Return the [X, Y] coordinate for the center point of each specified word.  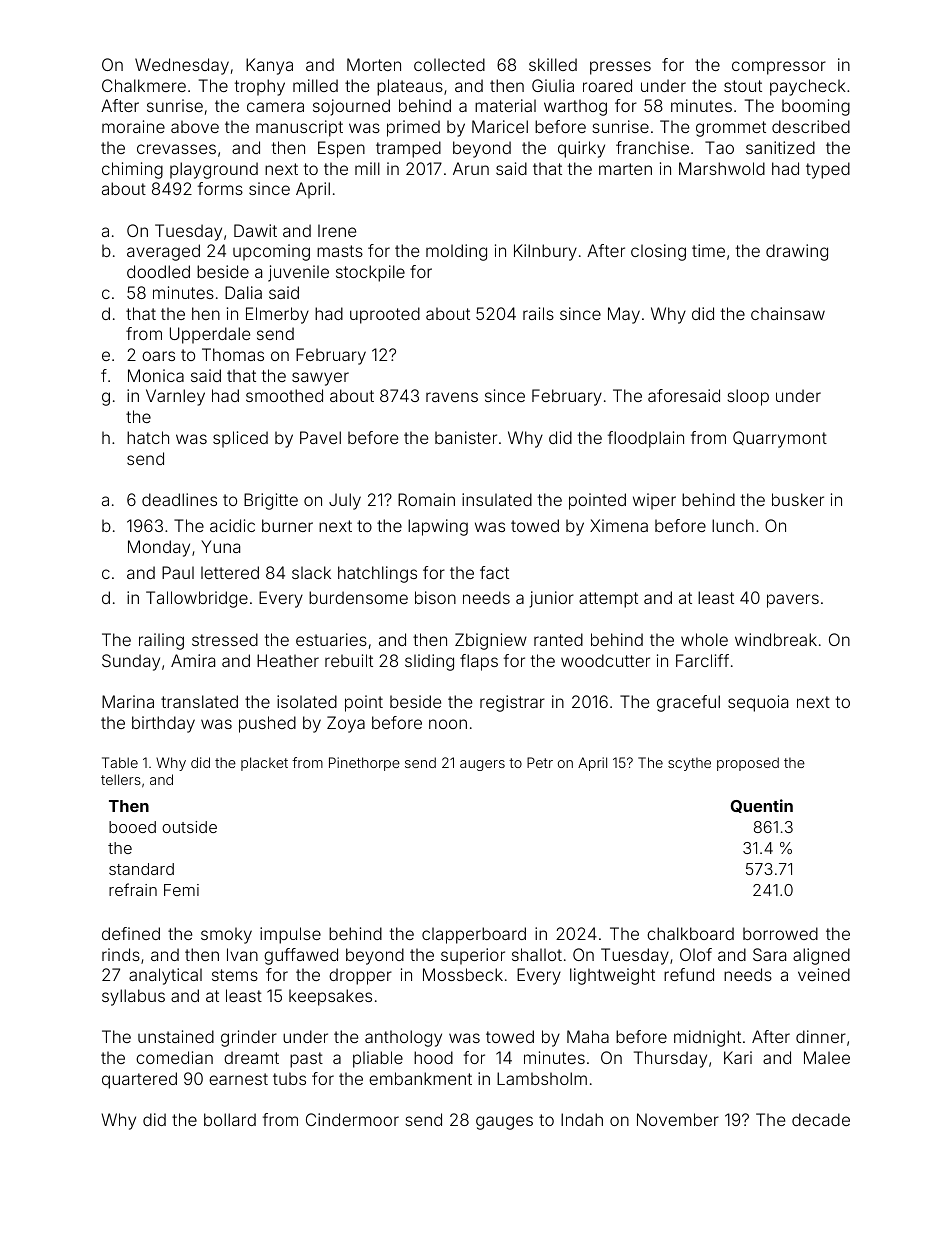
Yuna [220, 546]
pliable [378, 1059]
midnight [707, 1038]
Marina [128, 701]
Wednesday [182, 66]
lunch [733, 525]
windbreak [776, 639]
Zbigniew [491, 641]
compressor [779, 68]
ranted [558, 639]
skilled [553, 64]
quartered [139, 1080]
